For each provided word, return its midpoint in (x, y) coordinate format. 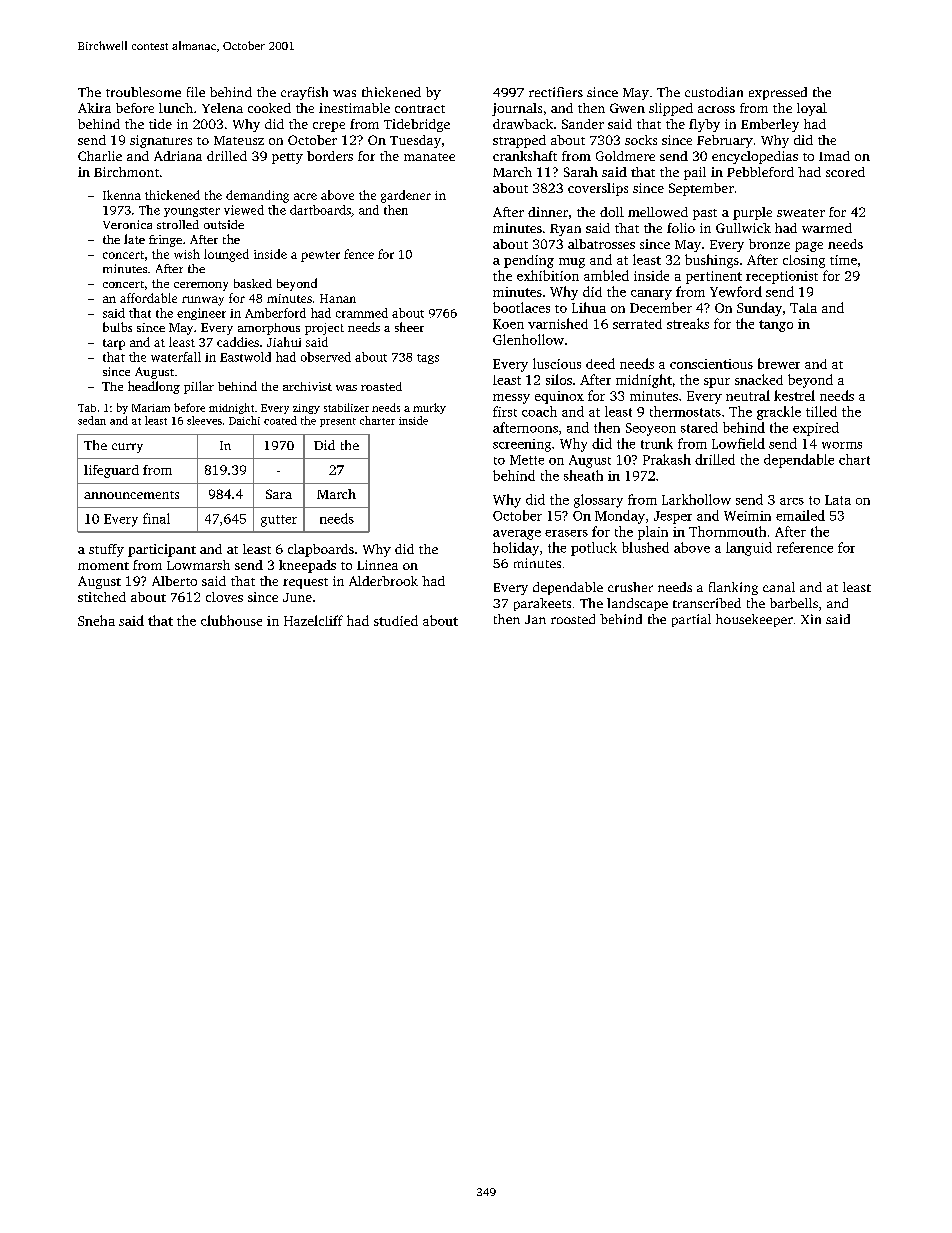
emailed (800, 515)
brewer (779, 363)
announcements (131, 495)
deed (600, 363)
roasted (381, 386)
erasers (566, 533)
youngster (192, 212)
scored (845, 172)
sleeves (204, 420)
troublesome (143, 92)
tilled (821, 411)
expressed (778, 93)
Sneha (96, 620)
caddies (238, 342)
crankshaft (525, 156)
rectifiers (556, 92)
